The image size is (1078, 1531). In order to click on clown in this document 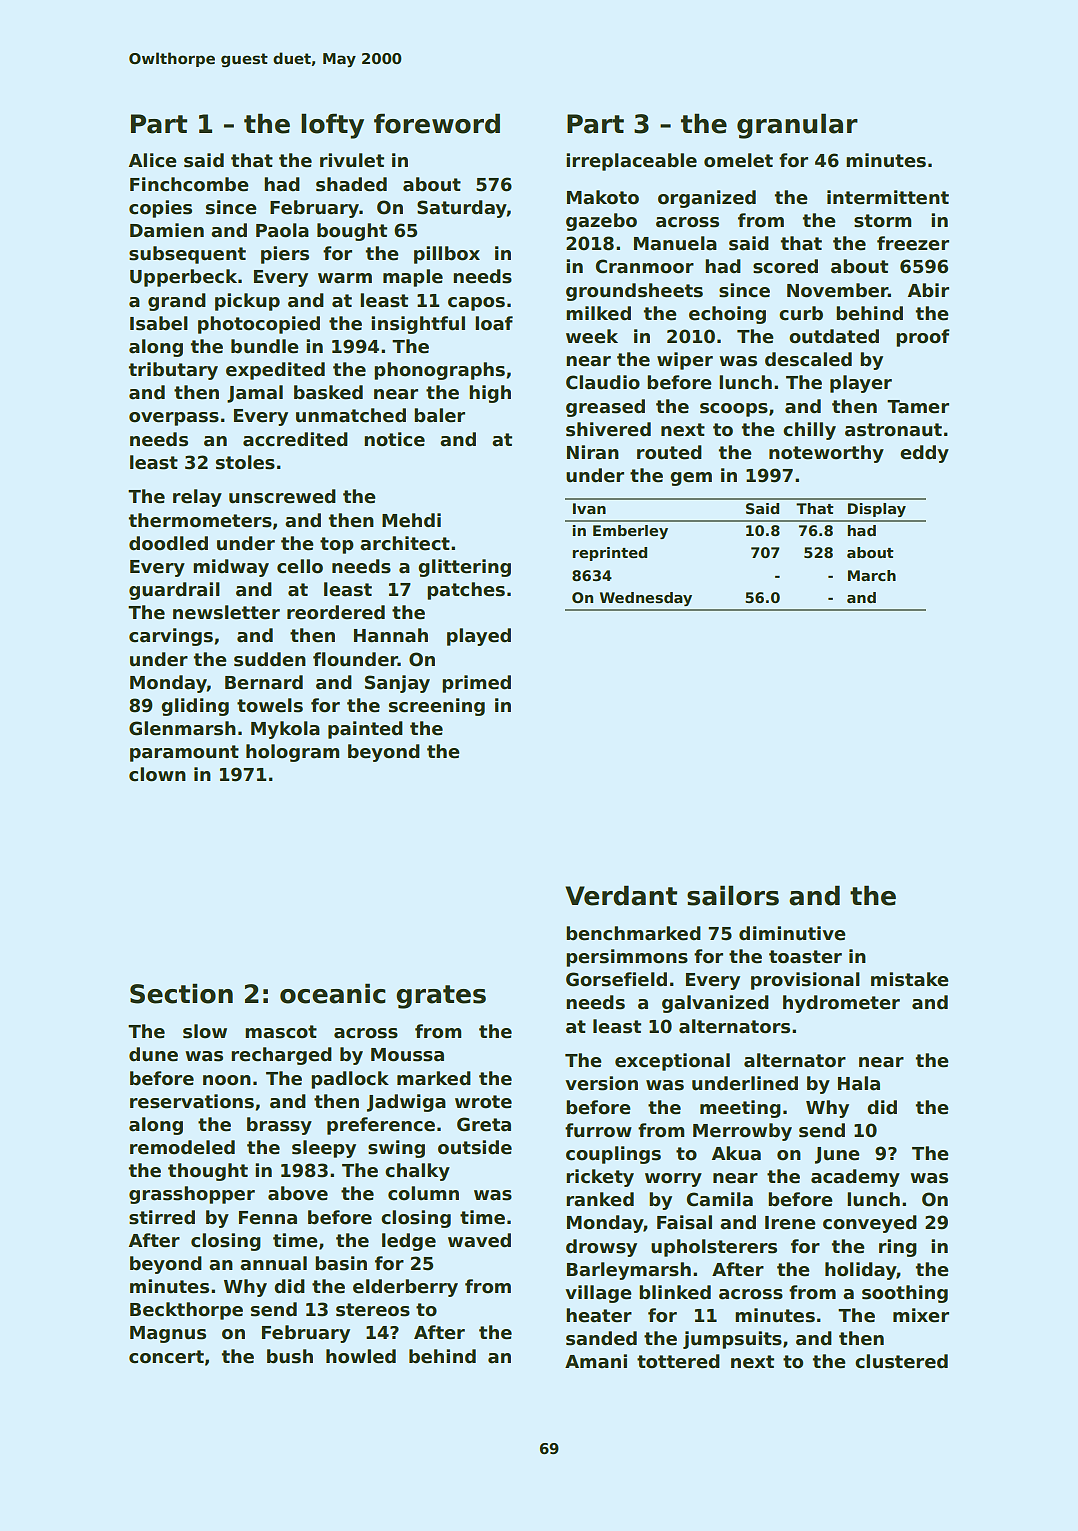, I will do `click(157, 774)`.
